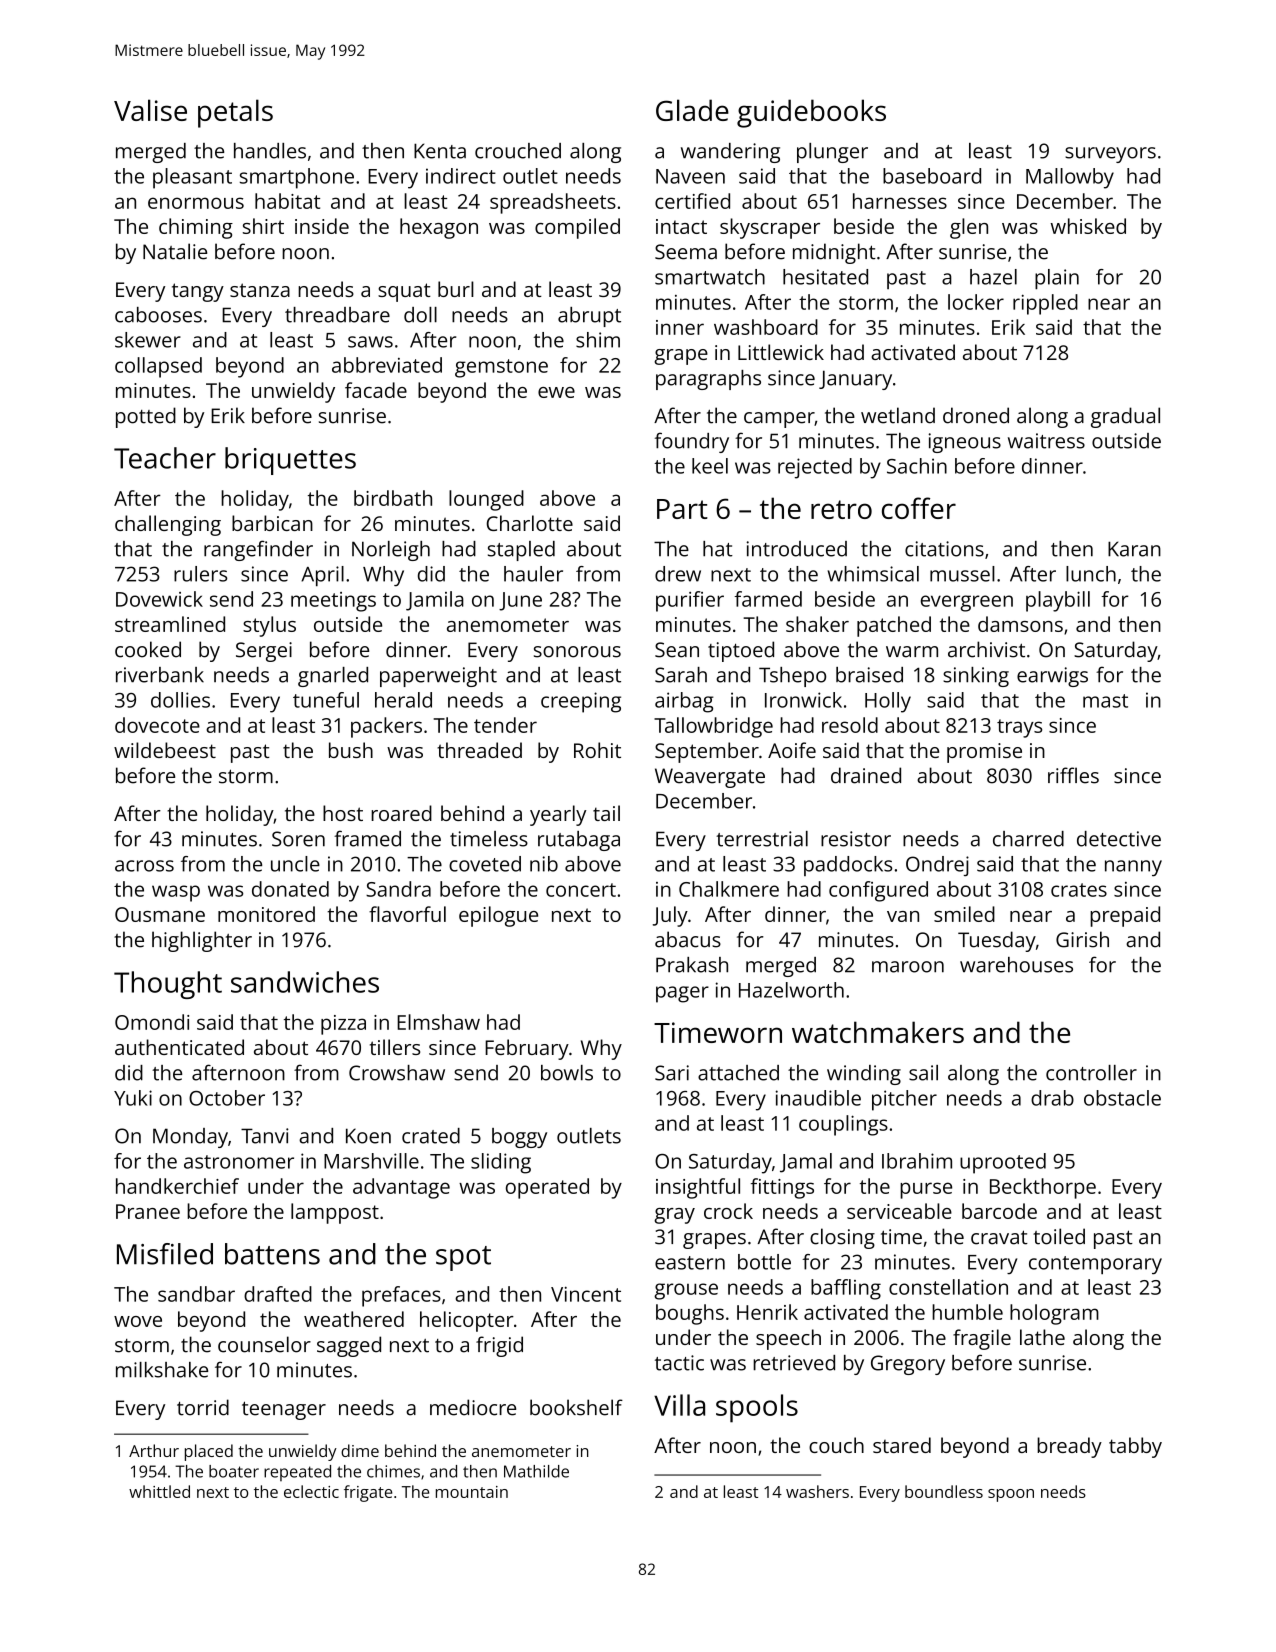 This page has width=1276, height=1652. I want to click on fittings, so click(782, 1188).
